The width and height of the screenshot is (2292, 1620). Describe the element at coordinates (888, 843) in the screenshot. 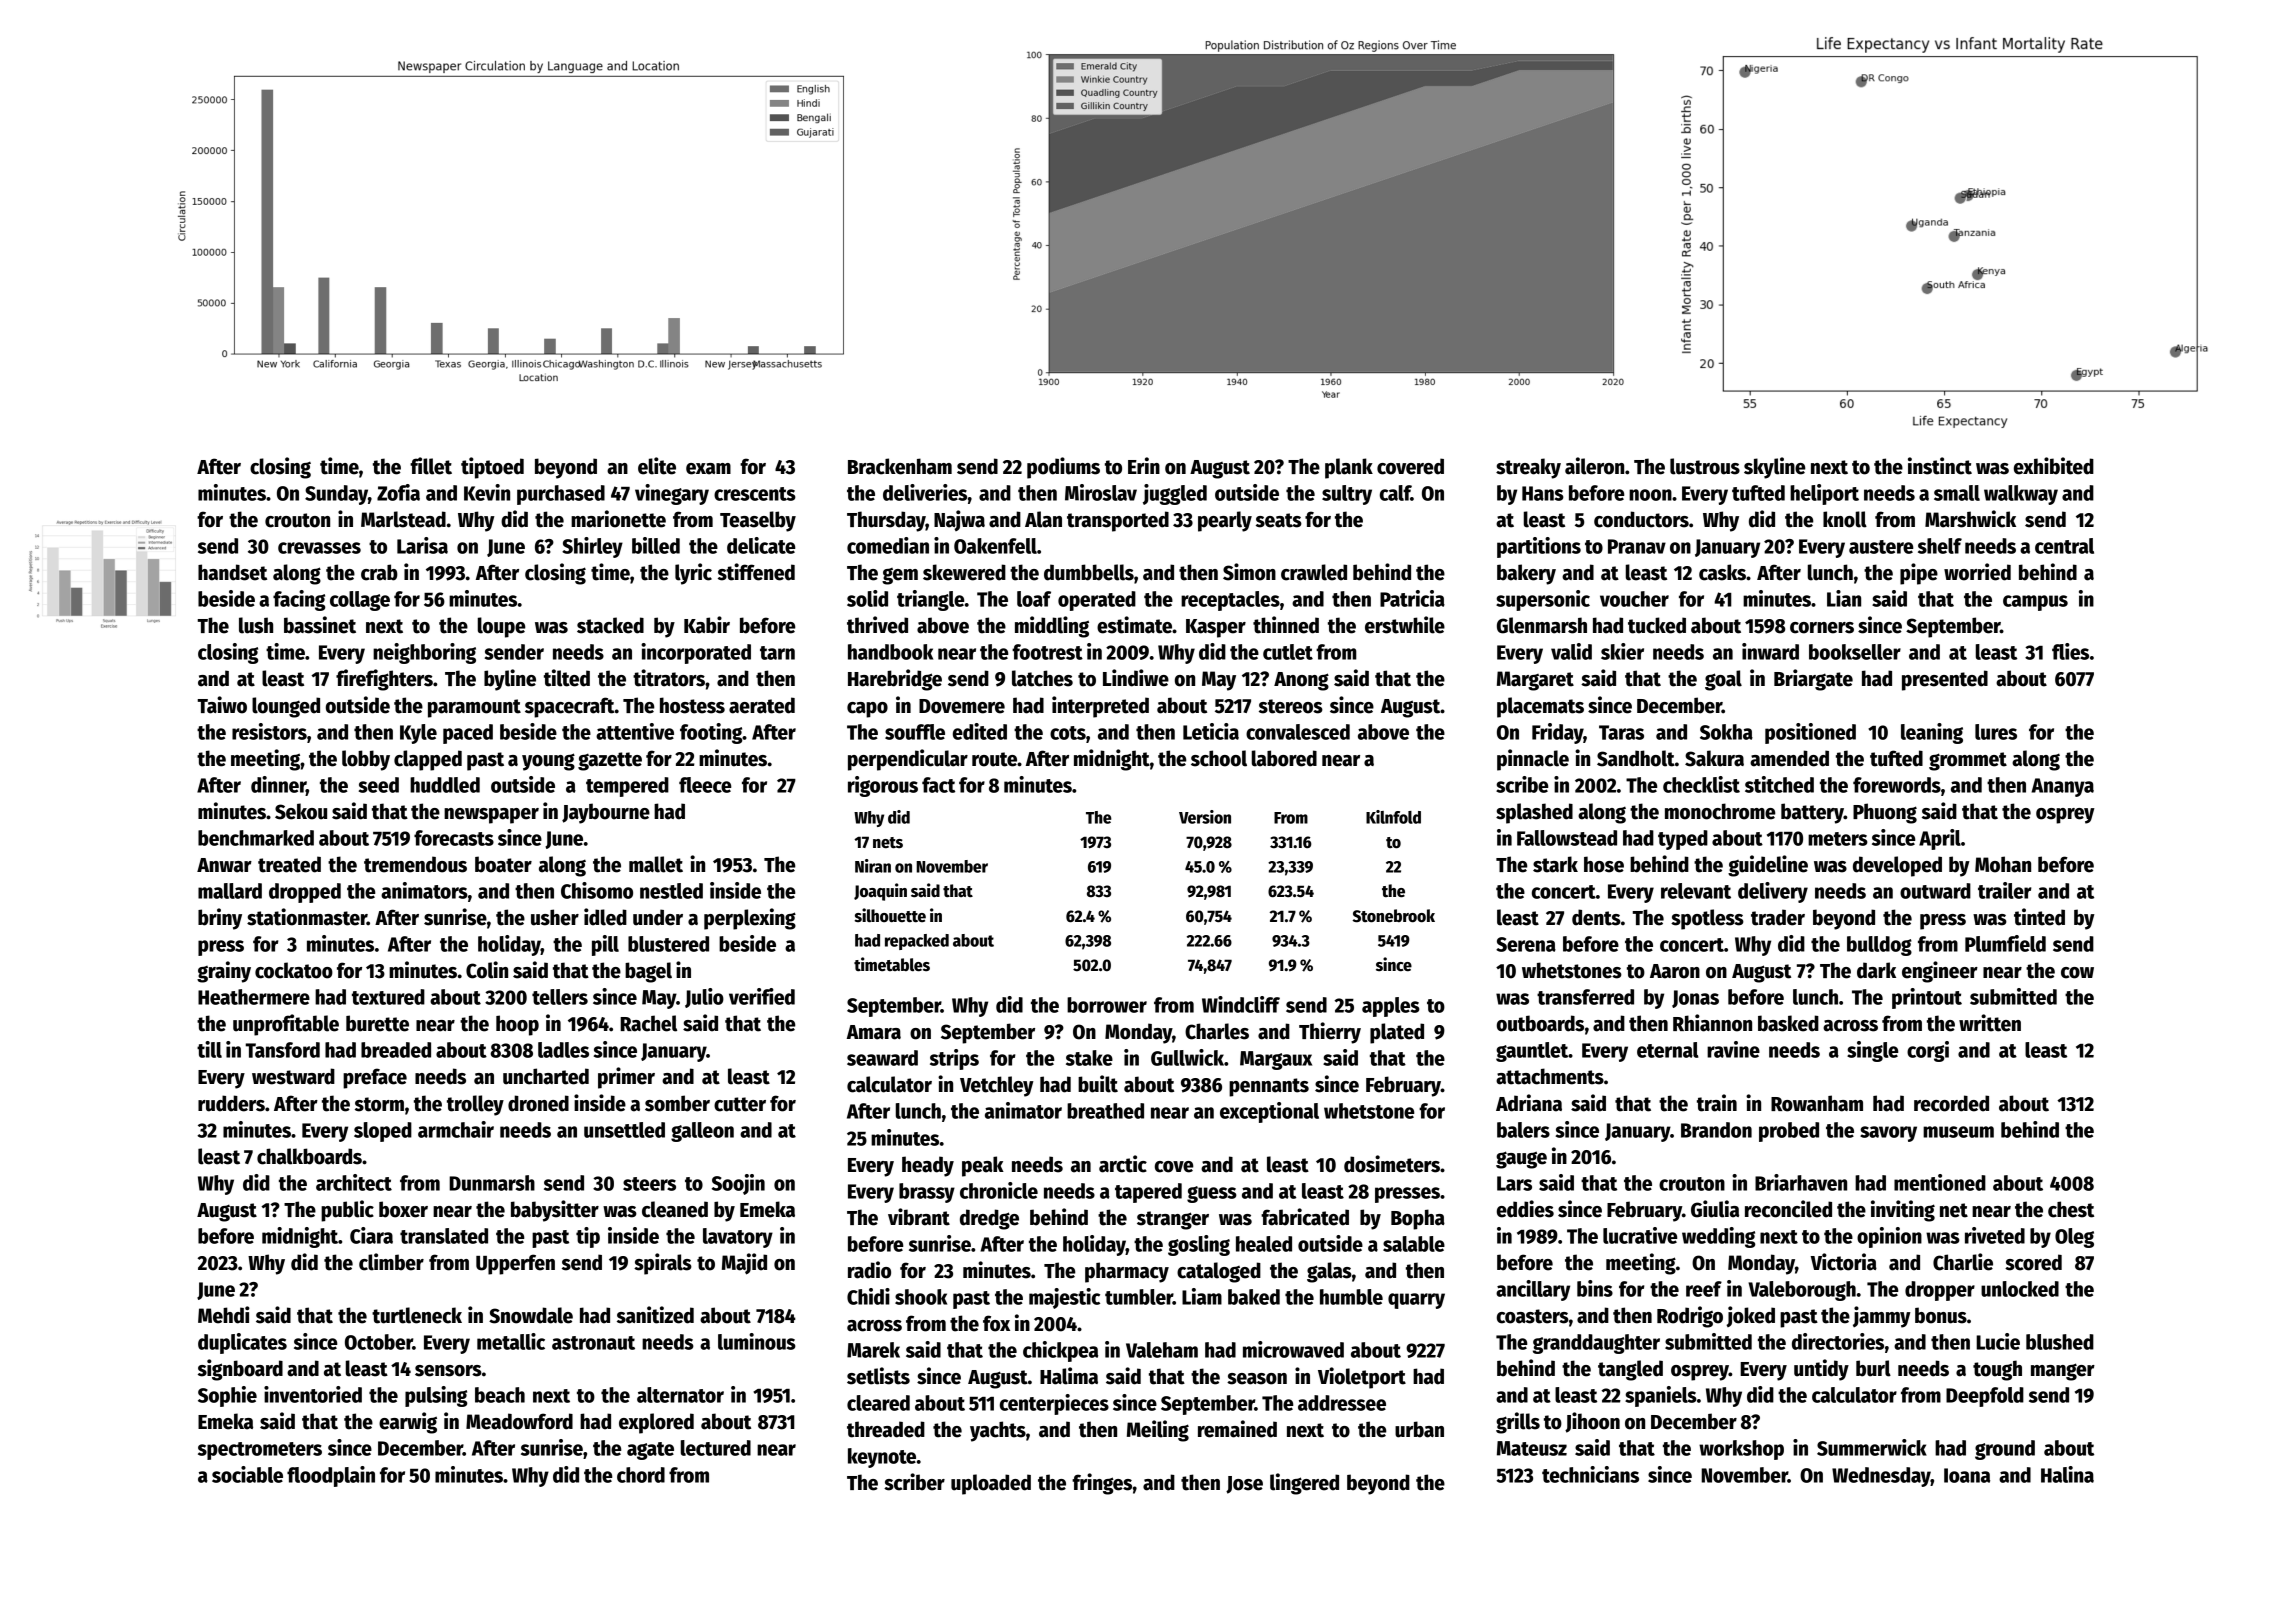

I see `nets` at that location.
